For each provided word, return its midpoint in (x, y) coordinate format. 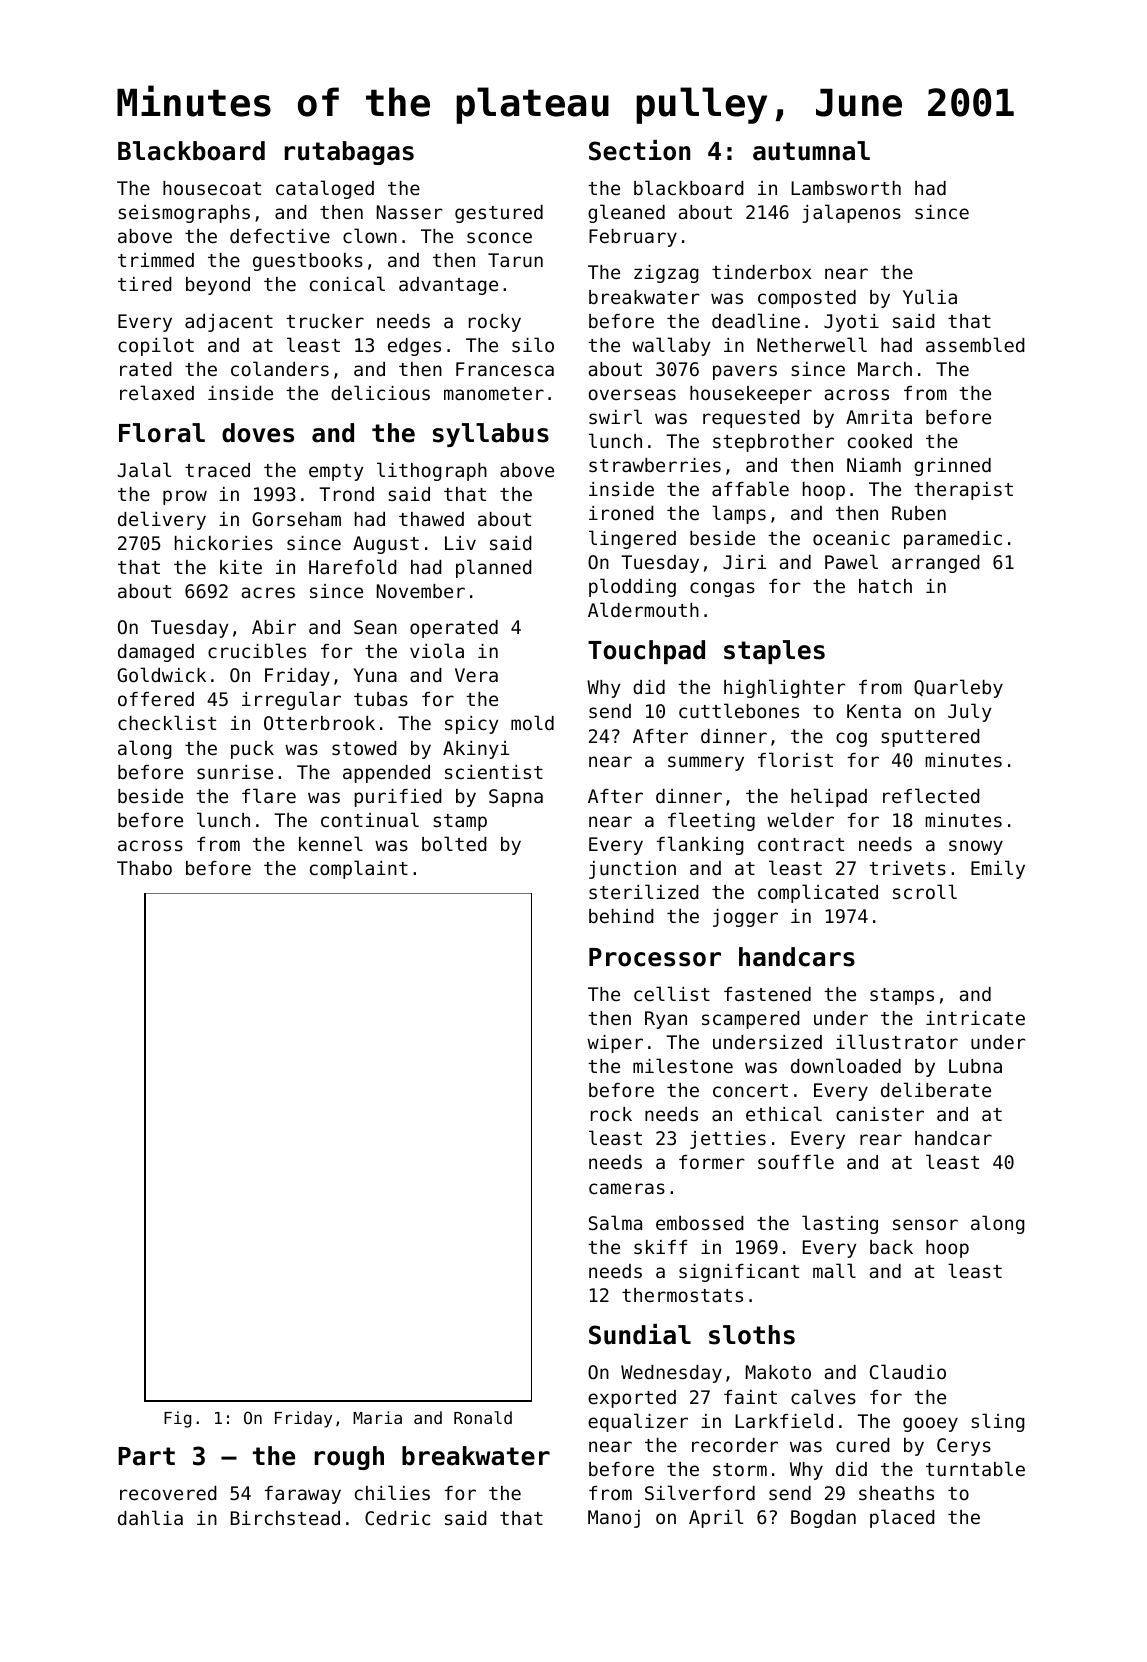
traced (217, 470)
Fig (177, 1419)
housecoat (212, 188)
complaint (359, 869)
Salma (615, 1222)
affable (750, 488)
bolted (454, 843)
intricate (975, 1018)
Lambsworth (846, 188)
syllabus (491, 435)
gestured (499, 214)
